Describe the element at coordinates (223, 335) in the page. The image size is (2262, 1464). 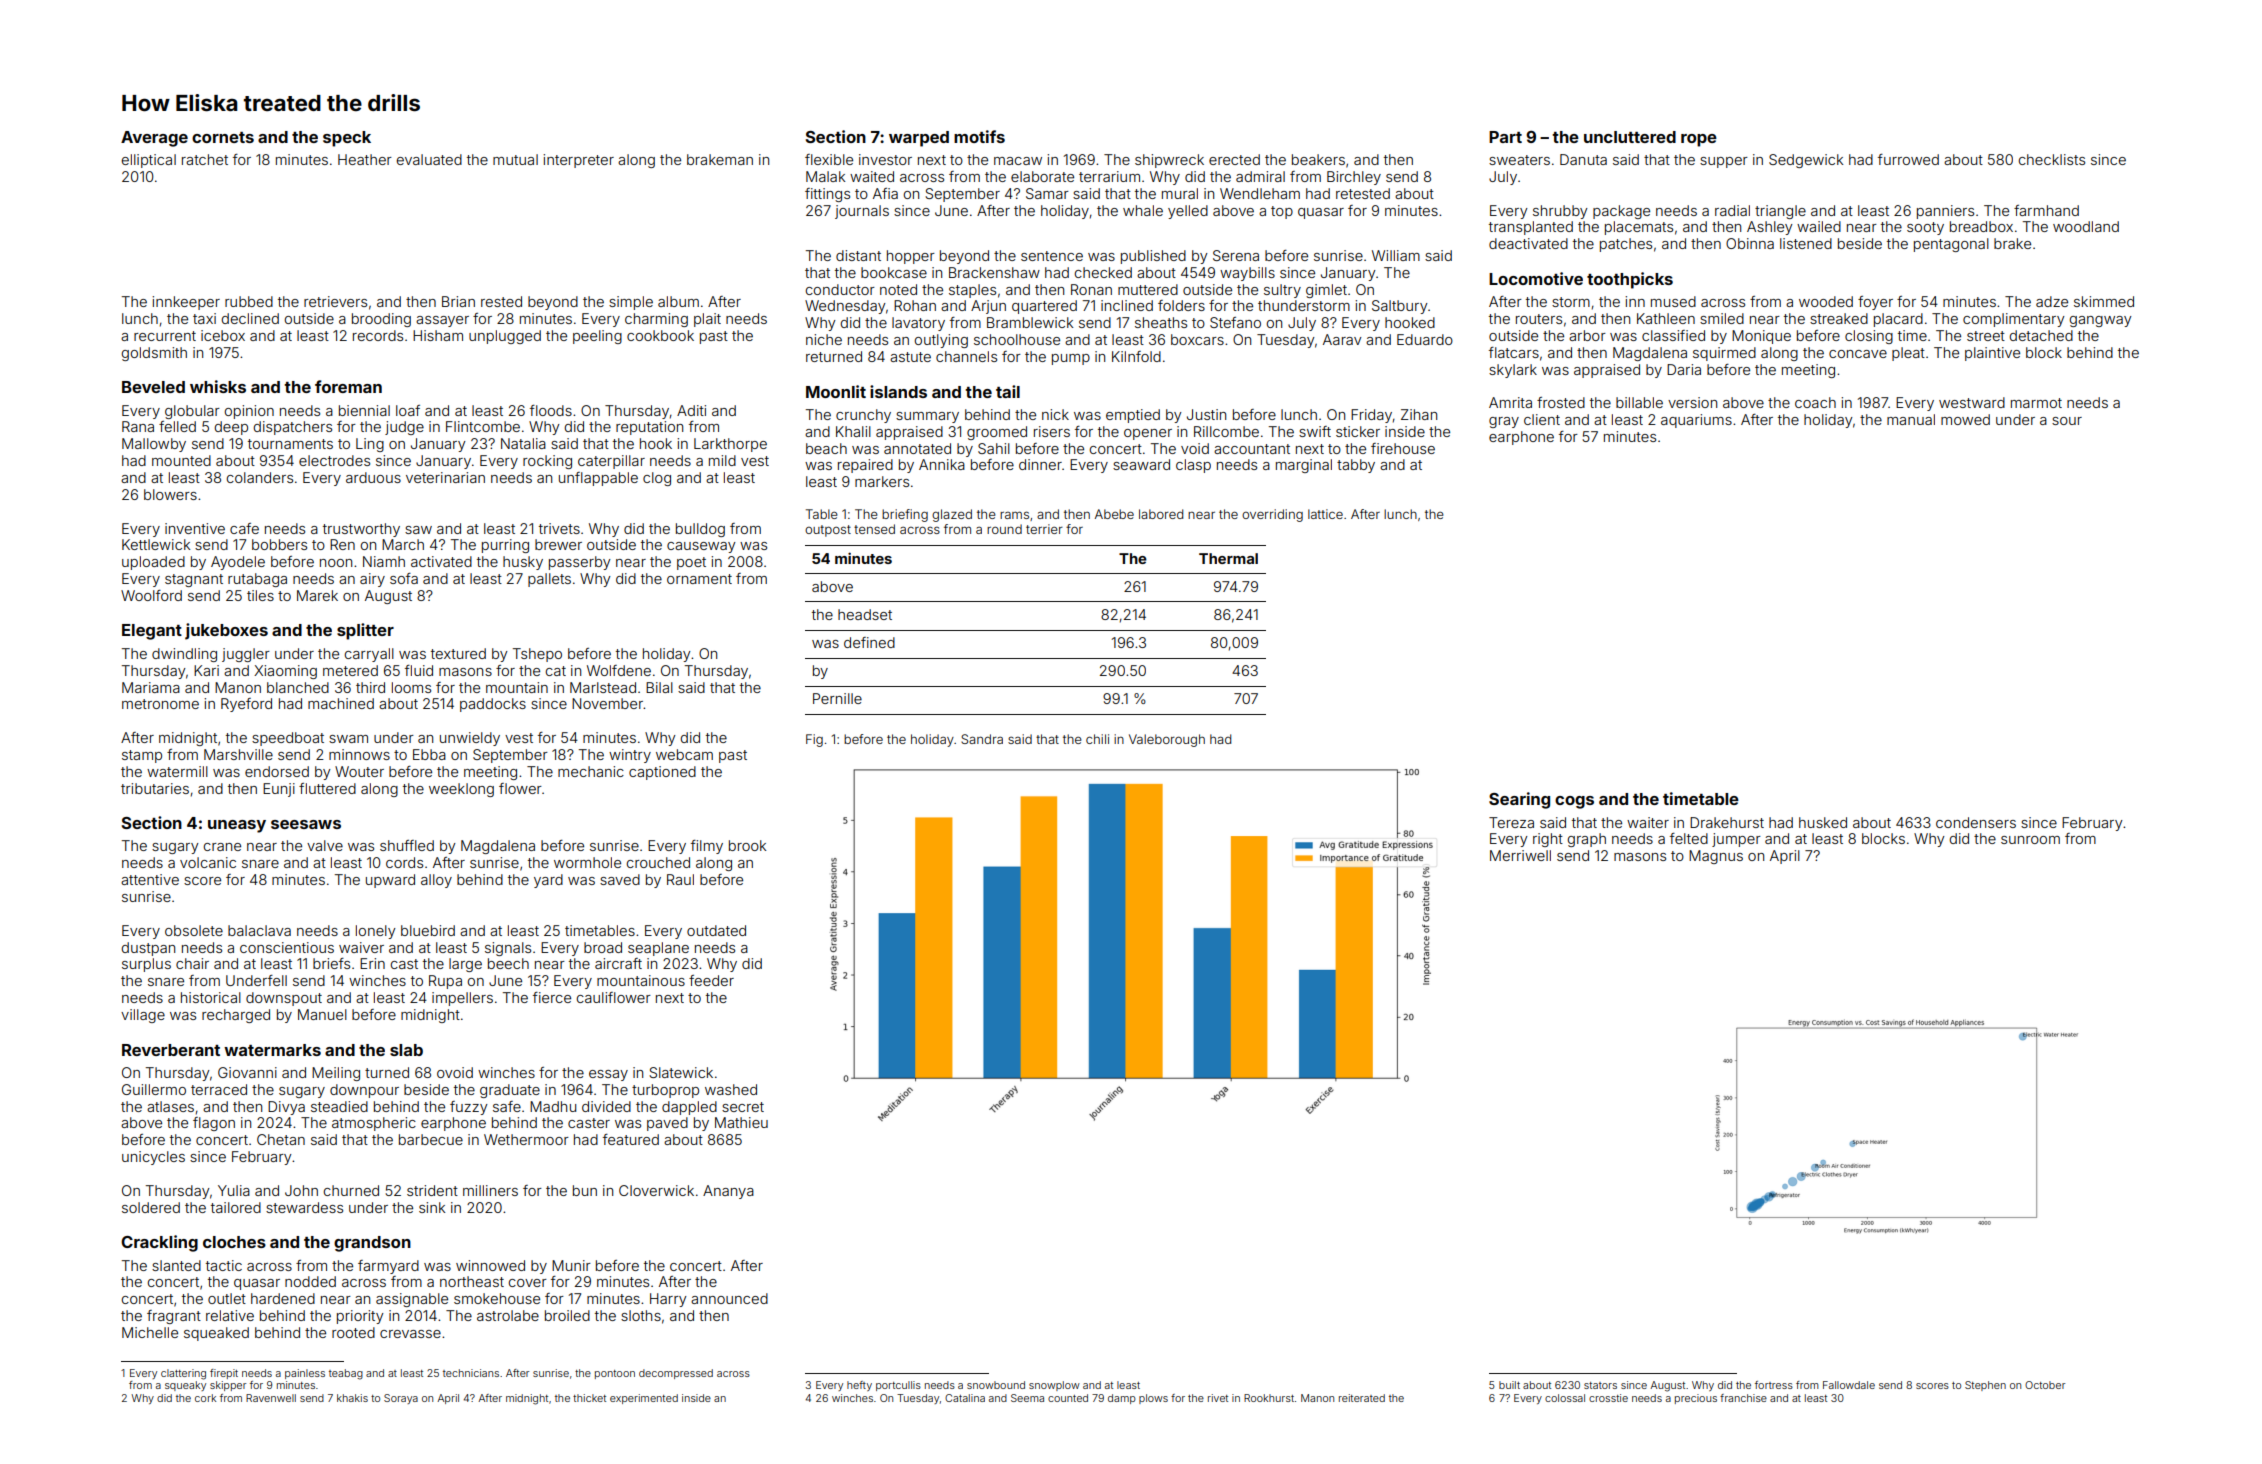
I see `icebox` at that location.
